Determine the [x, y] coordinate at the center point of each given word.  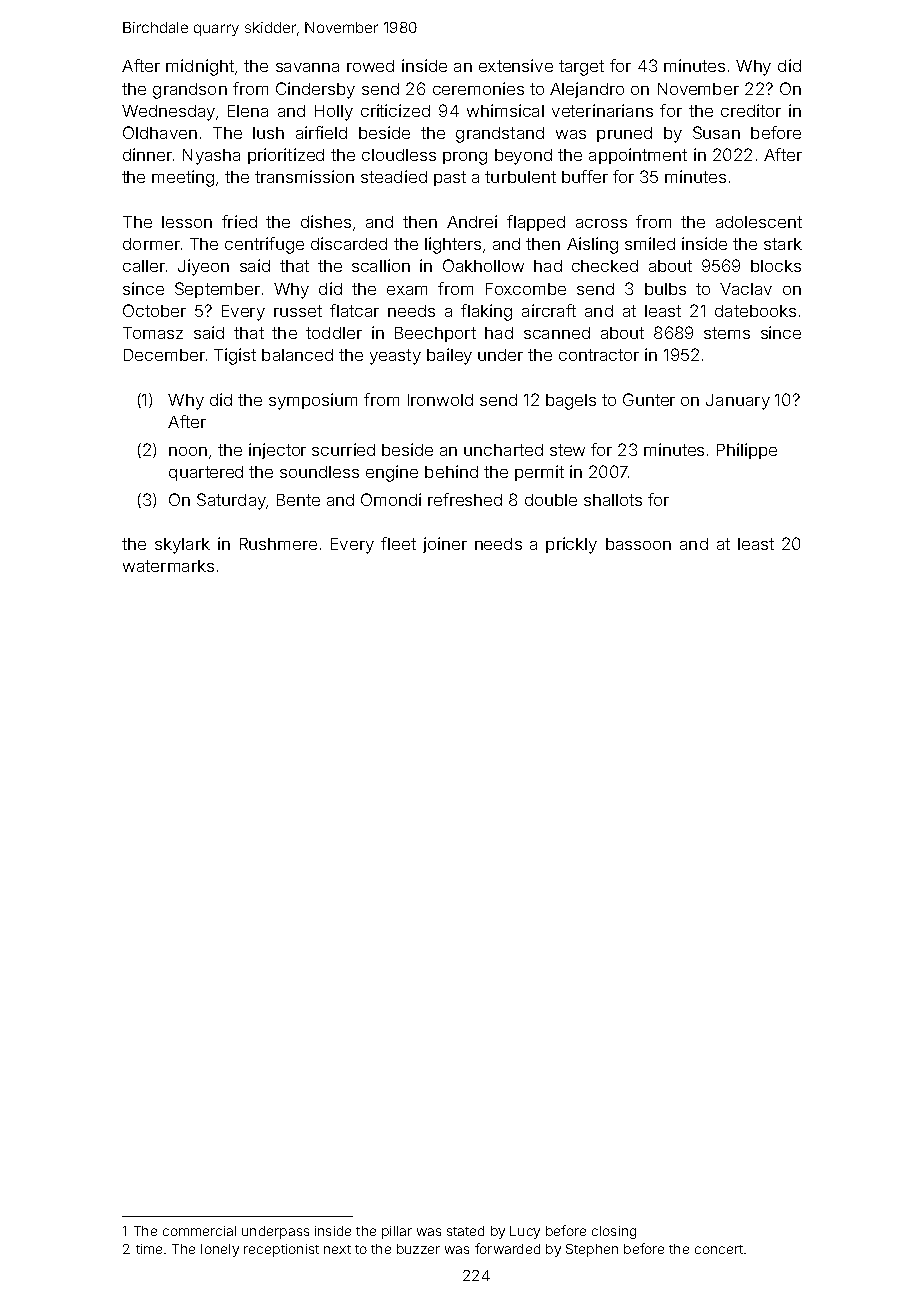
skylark [182, 546]
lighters [453, 245]
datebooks [755, 311]
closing [614, 1232]
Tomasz [153, 333]
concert [719, 1249]
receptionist [281, 1250]
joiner [445, 545]
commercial [199, 1231]
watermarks [168, 566]
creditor [751, 110]
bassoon [638, 544]
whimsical [505, 110]
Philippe [747, 451]
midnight [200, 67]
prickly [571, 545]
